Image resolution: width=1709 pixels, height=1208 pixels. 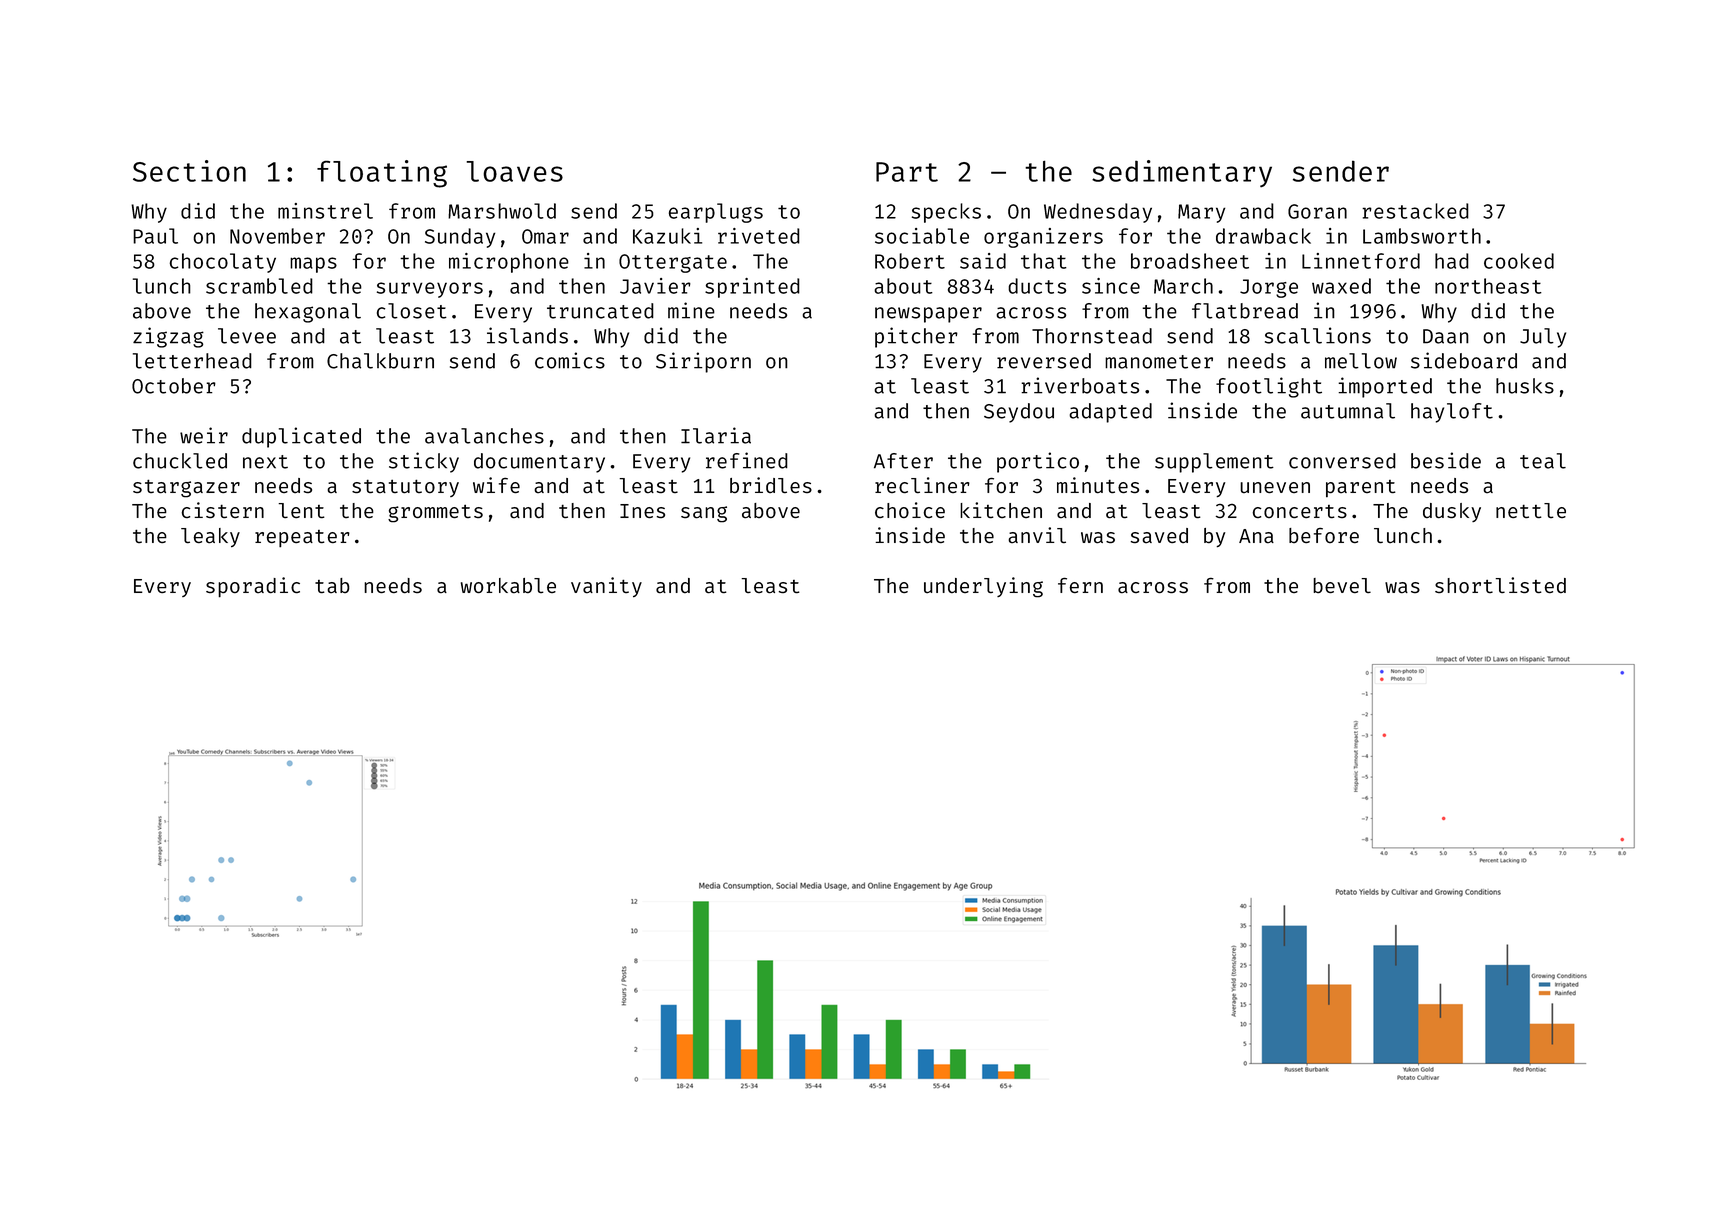 I want to click on hayloft, so click(x=1452, y=413).
